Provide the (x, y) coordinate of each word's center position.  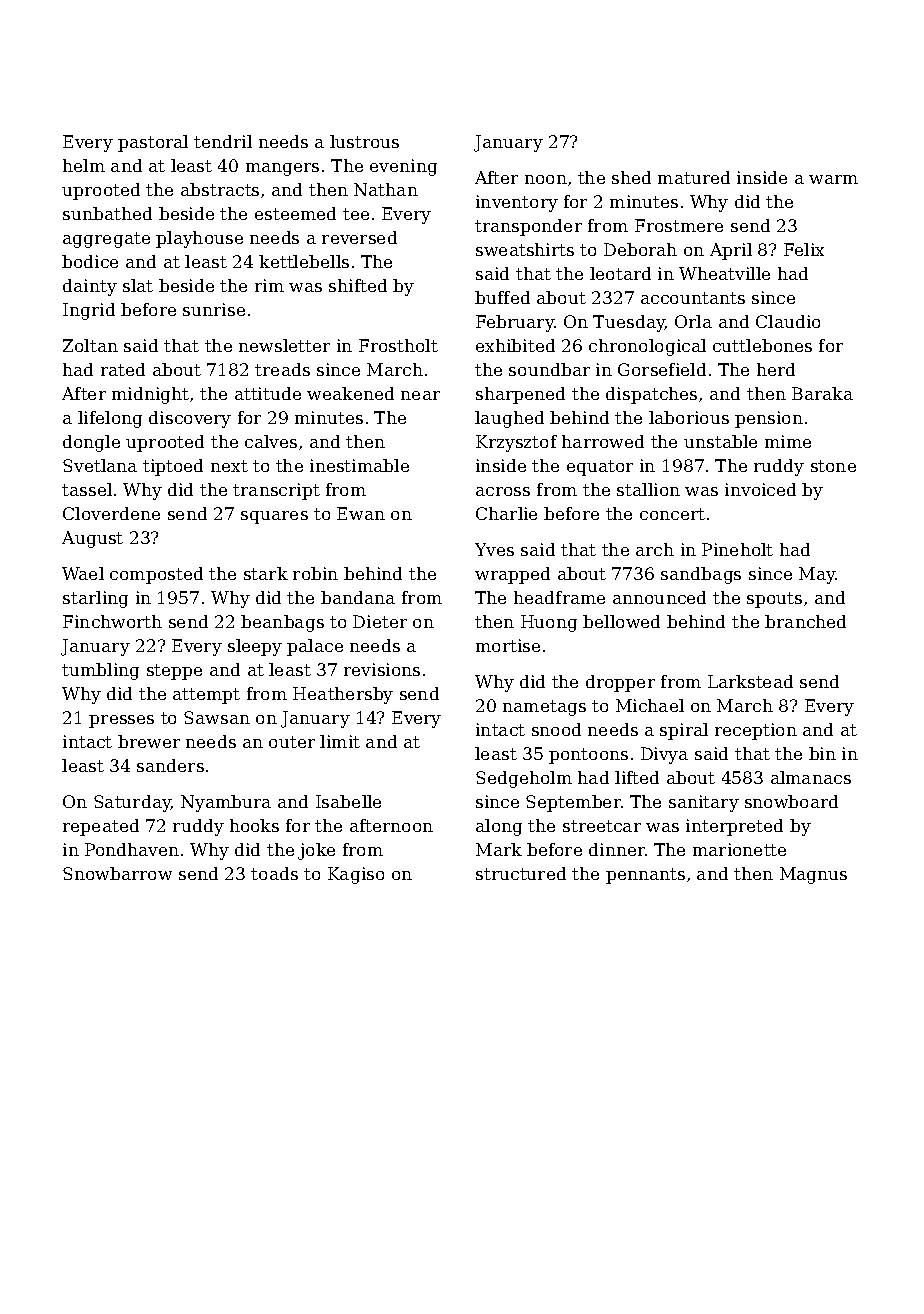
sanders (170, 765)
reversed (359, 237)
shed (631, 177)
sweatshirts (525, 249)
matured (694, 177)
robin (315, 573)
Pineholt (737, 549)
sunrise (214, 309)
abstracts (220, 189)
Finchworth (112, 621)
